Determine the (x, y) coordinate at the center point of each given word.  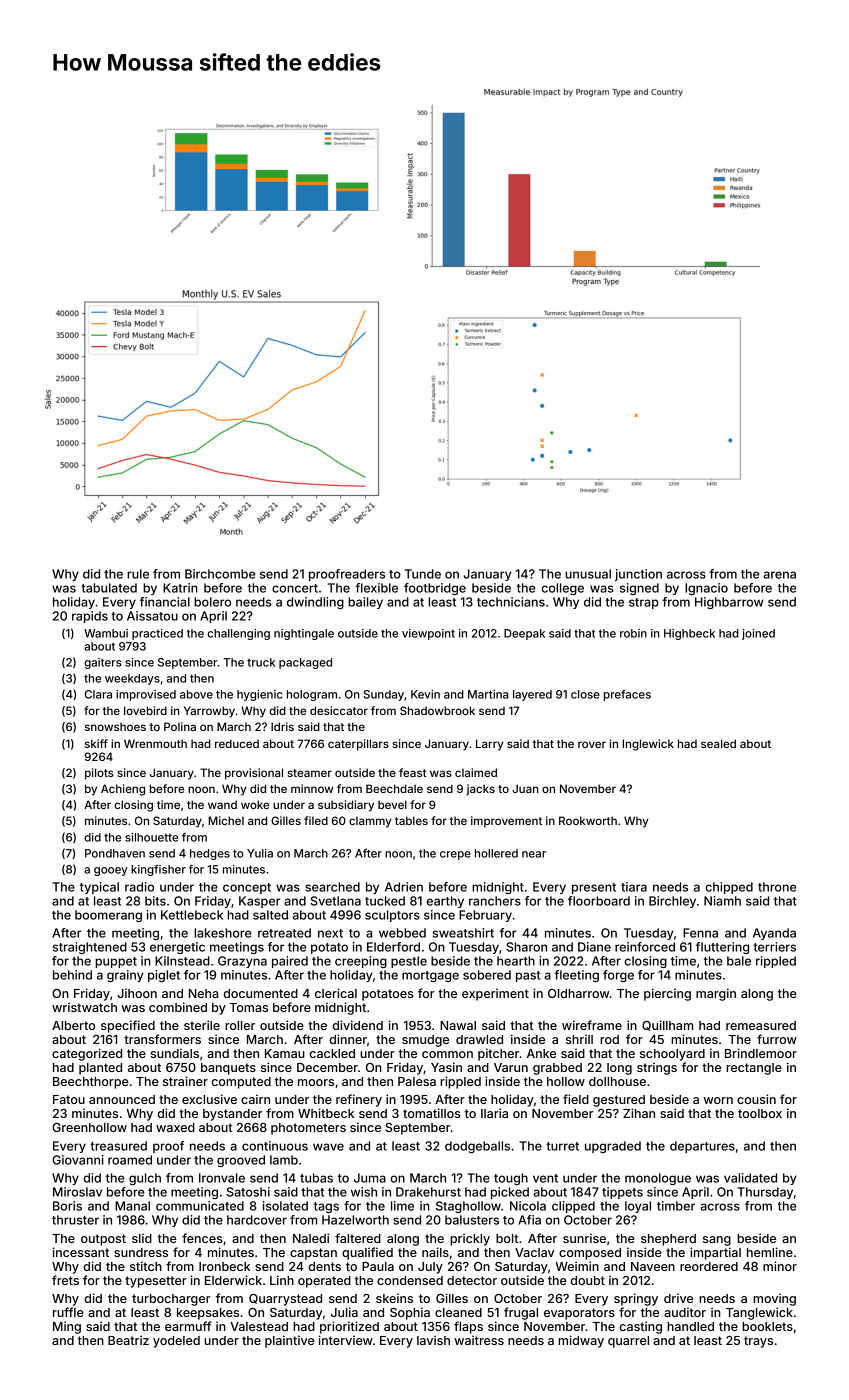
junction (638, 575)
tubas (316, 1178)
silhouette (151, 837)
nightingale (304, 634)
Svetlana (335, 901)
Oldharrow (579, 993)
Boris (67, 1206)
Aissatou (152, 616)
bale (739, 961)
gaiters (103, 663)
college (563, 589)
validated (750, 1178)
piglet (164, 976)
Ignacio (706, 589)
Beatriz (128, 1340)
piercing (667, 994)
